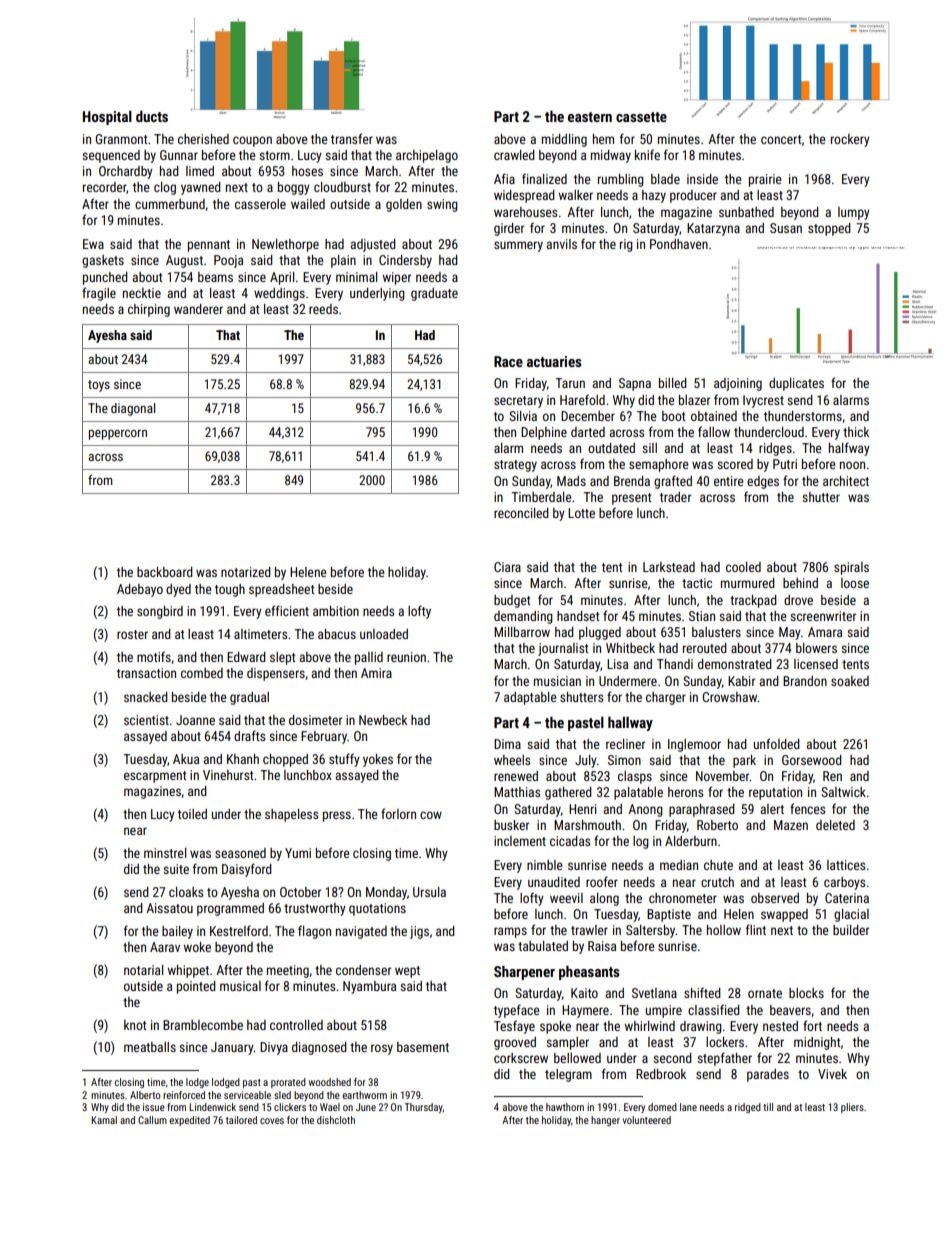  I want to click on wanderer, so click(198, 309).
